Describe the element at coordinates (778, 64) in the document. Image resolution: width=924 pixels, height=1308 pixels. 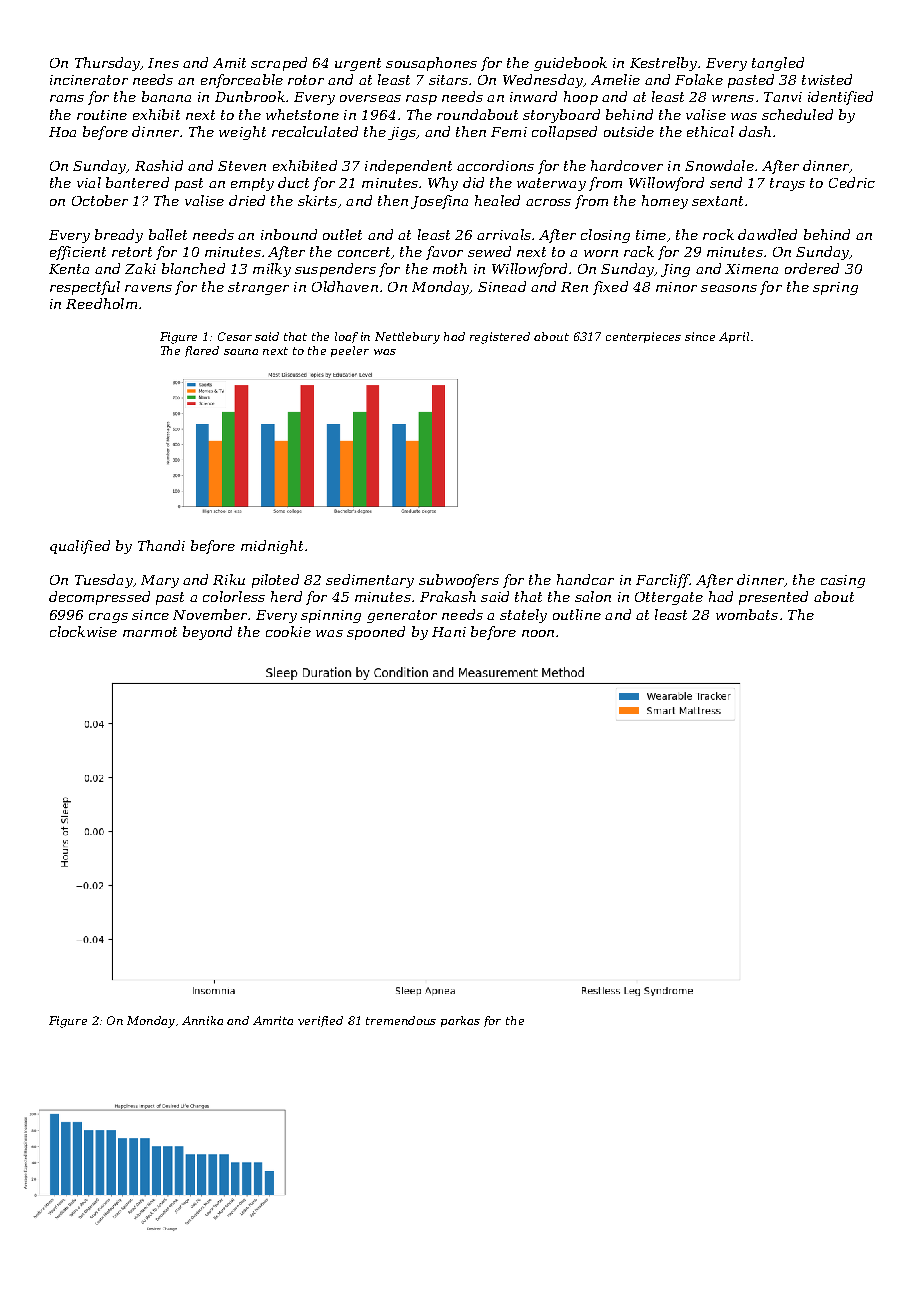
I see `tangled` at that location.
